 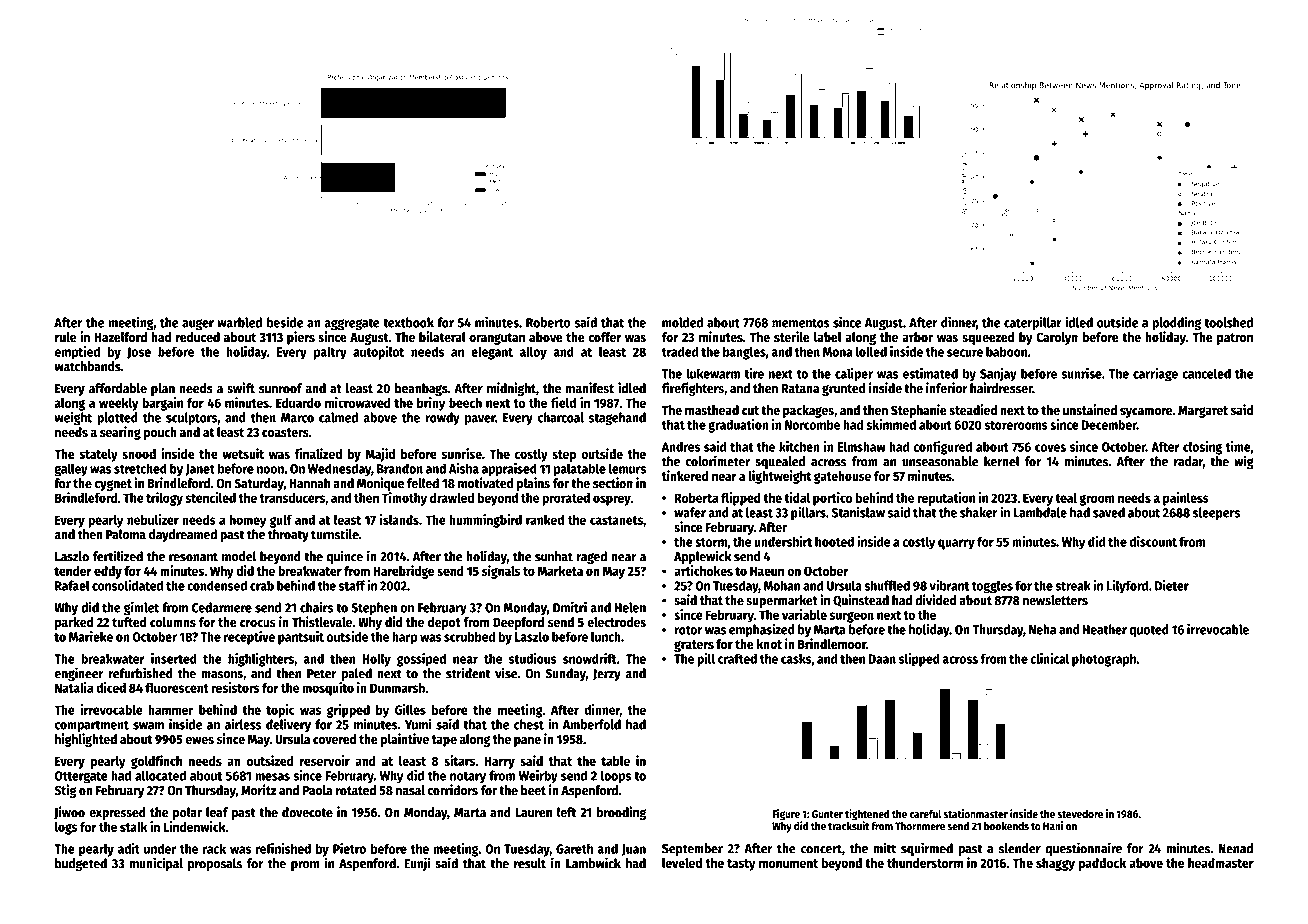 I want to click on Lauren, so click(x=533, y=813).
